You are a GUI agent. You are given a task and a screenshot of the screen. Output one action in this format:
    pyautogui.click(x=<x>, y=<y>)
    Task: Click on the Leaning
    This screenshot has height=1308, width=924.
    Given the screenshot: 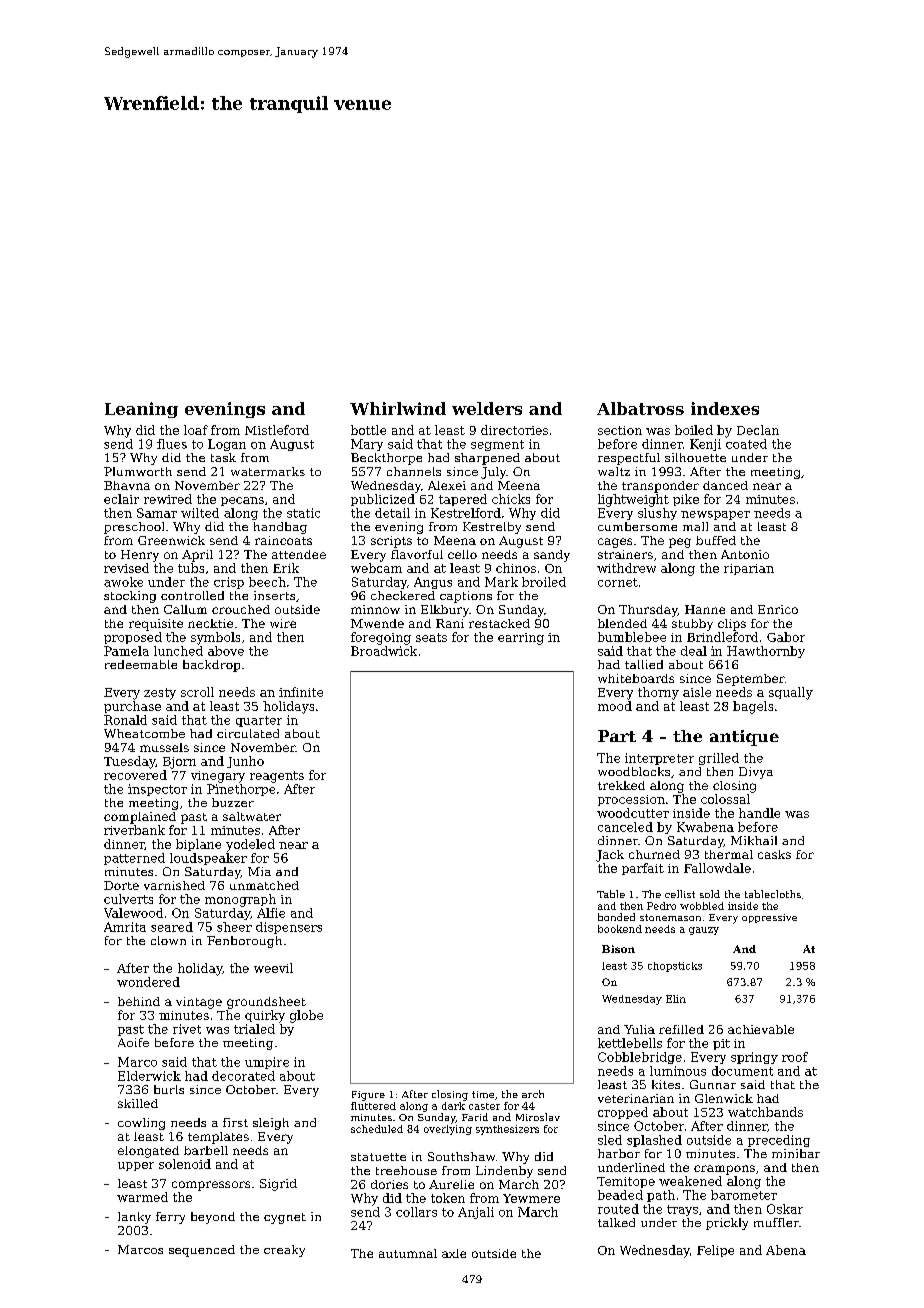 What is the action you would take?
    pyautogui.click(x=141, y=410)
